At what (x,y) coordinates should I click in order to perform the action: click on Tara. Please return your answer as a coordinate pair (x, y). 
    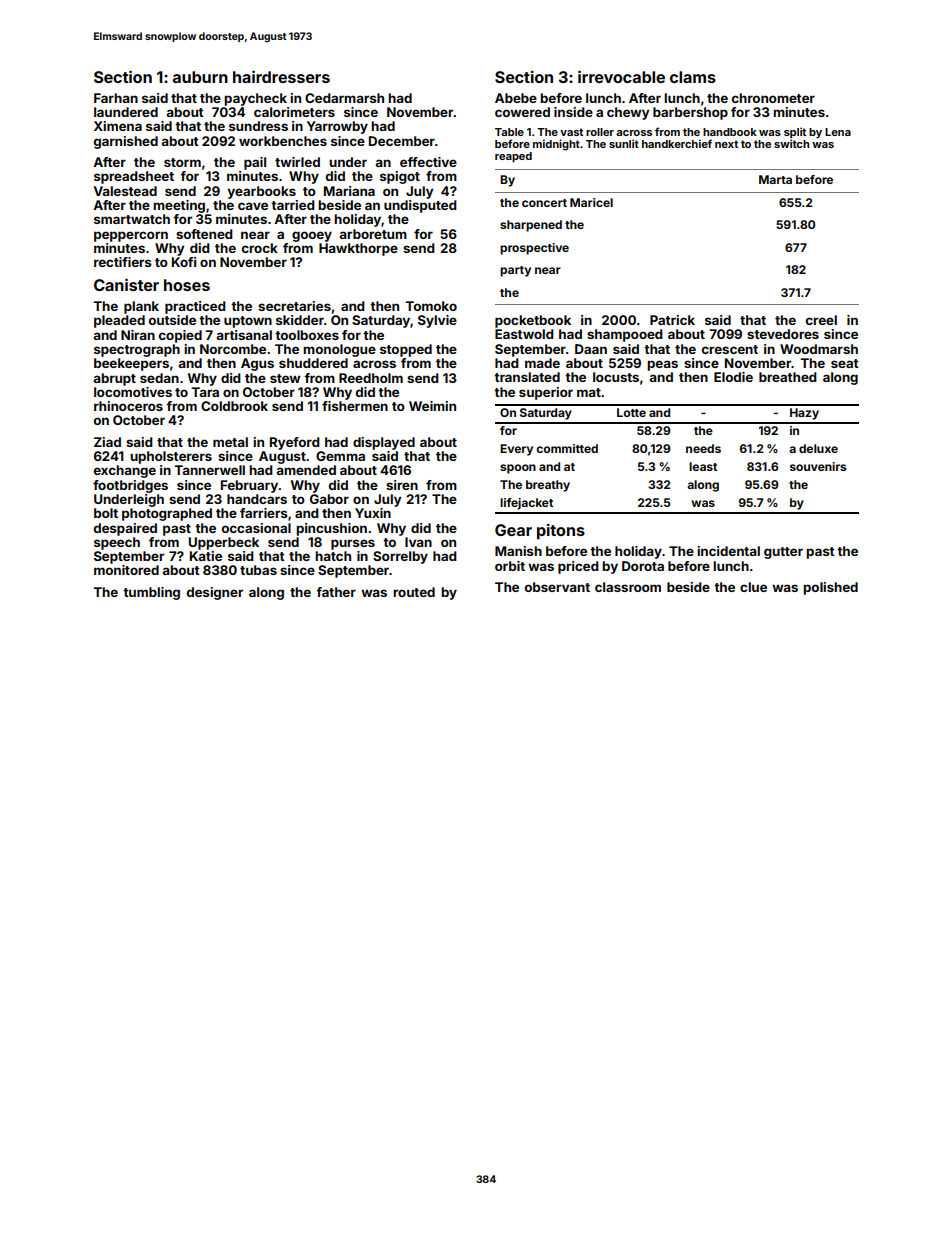
    Looking at the image, I should click on (205, 392).
